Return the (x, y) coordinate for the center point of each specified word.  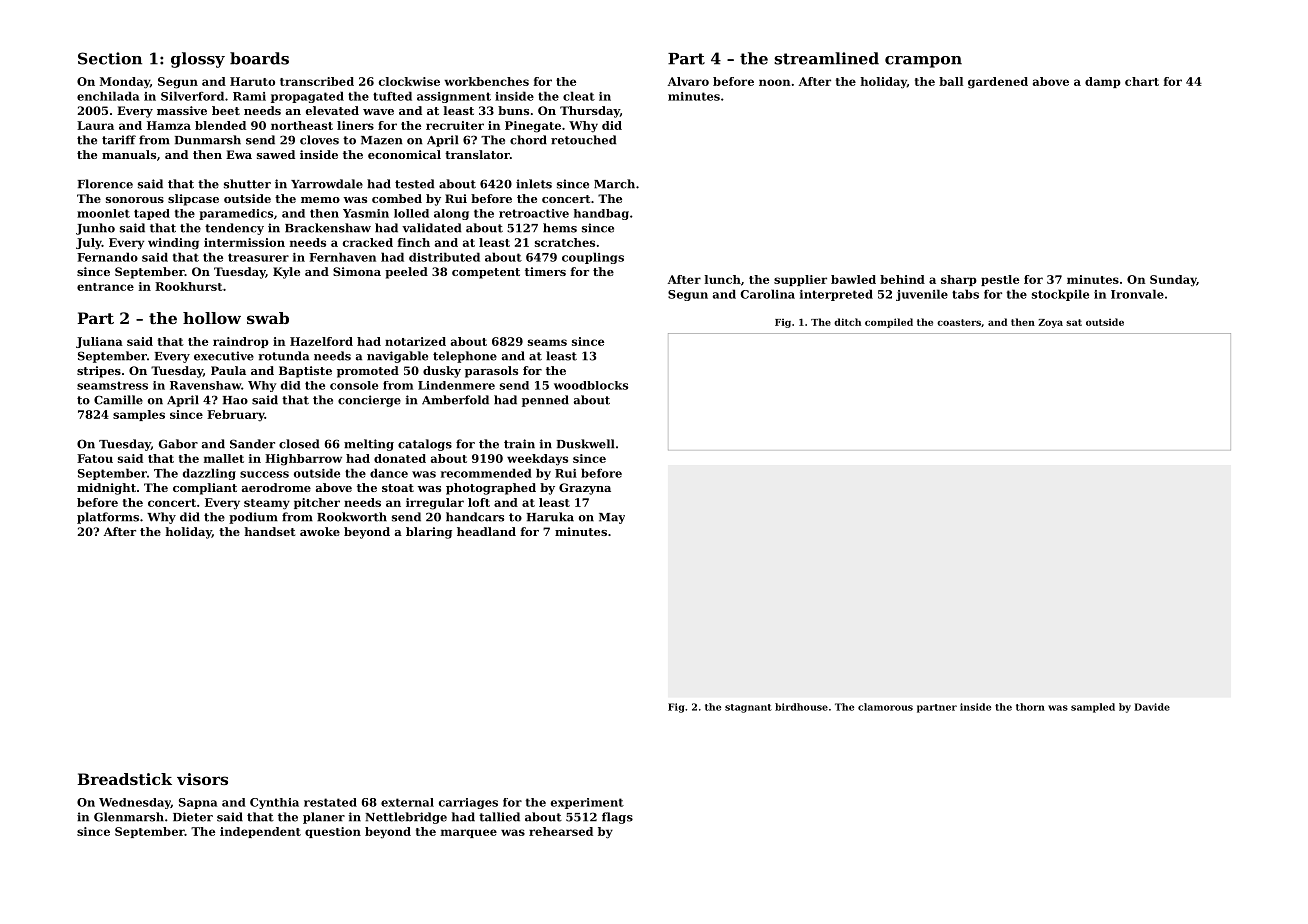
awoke (320, 531)
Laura (95, 125)
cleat (579, 96)
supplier (800, 280)
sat (1074, 322)
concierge (369, 401)
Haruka (550, 517)
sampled (1093, 708)
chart (1142, 81)
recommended (486, 473)
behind (902, 279)
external (407, 802)
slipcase (193, 200)
